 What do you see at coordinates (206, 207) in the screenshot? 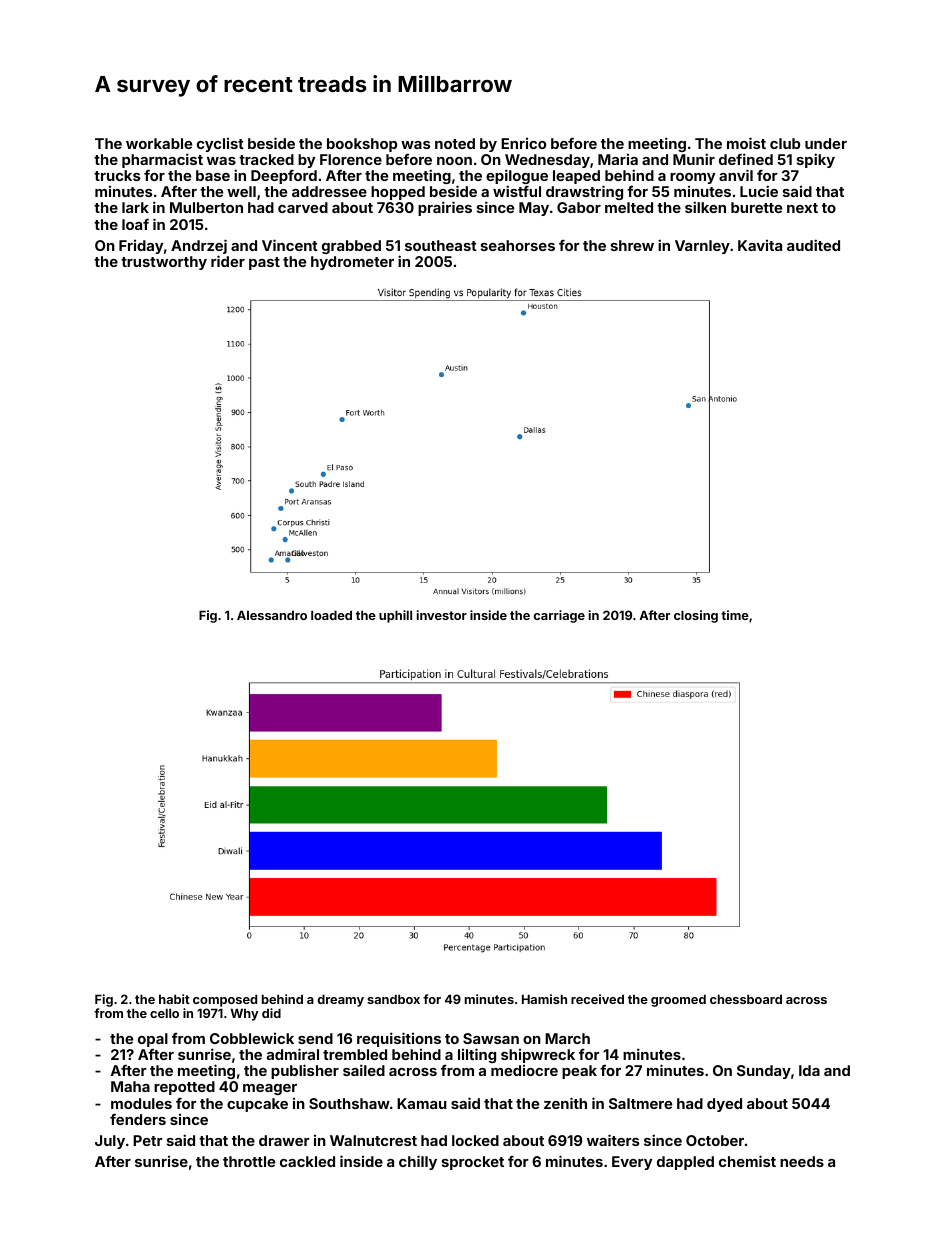
I see `Mulberton` at bounding box center [206, 207].
